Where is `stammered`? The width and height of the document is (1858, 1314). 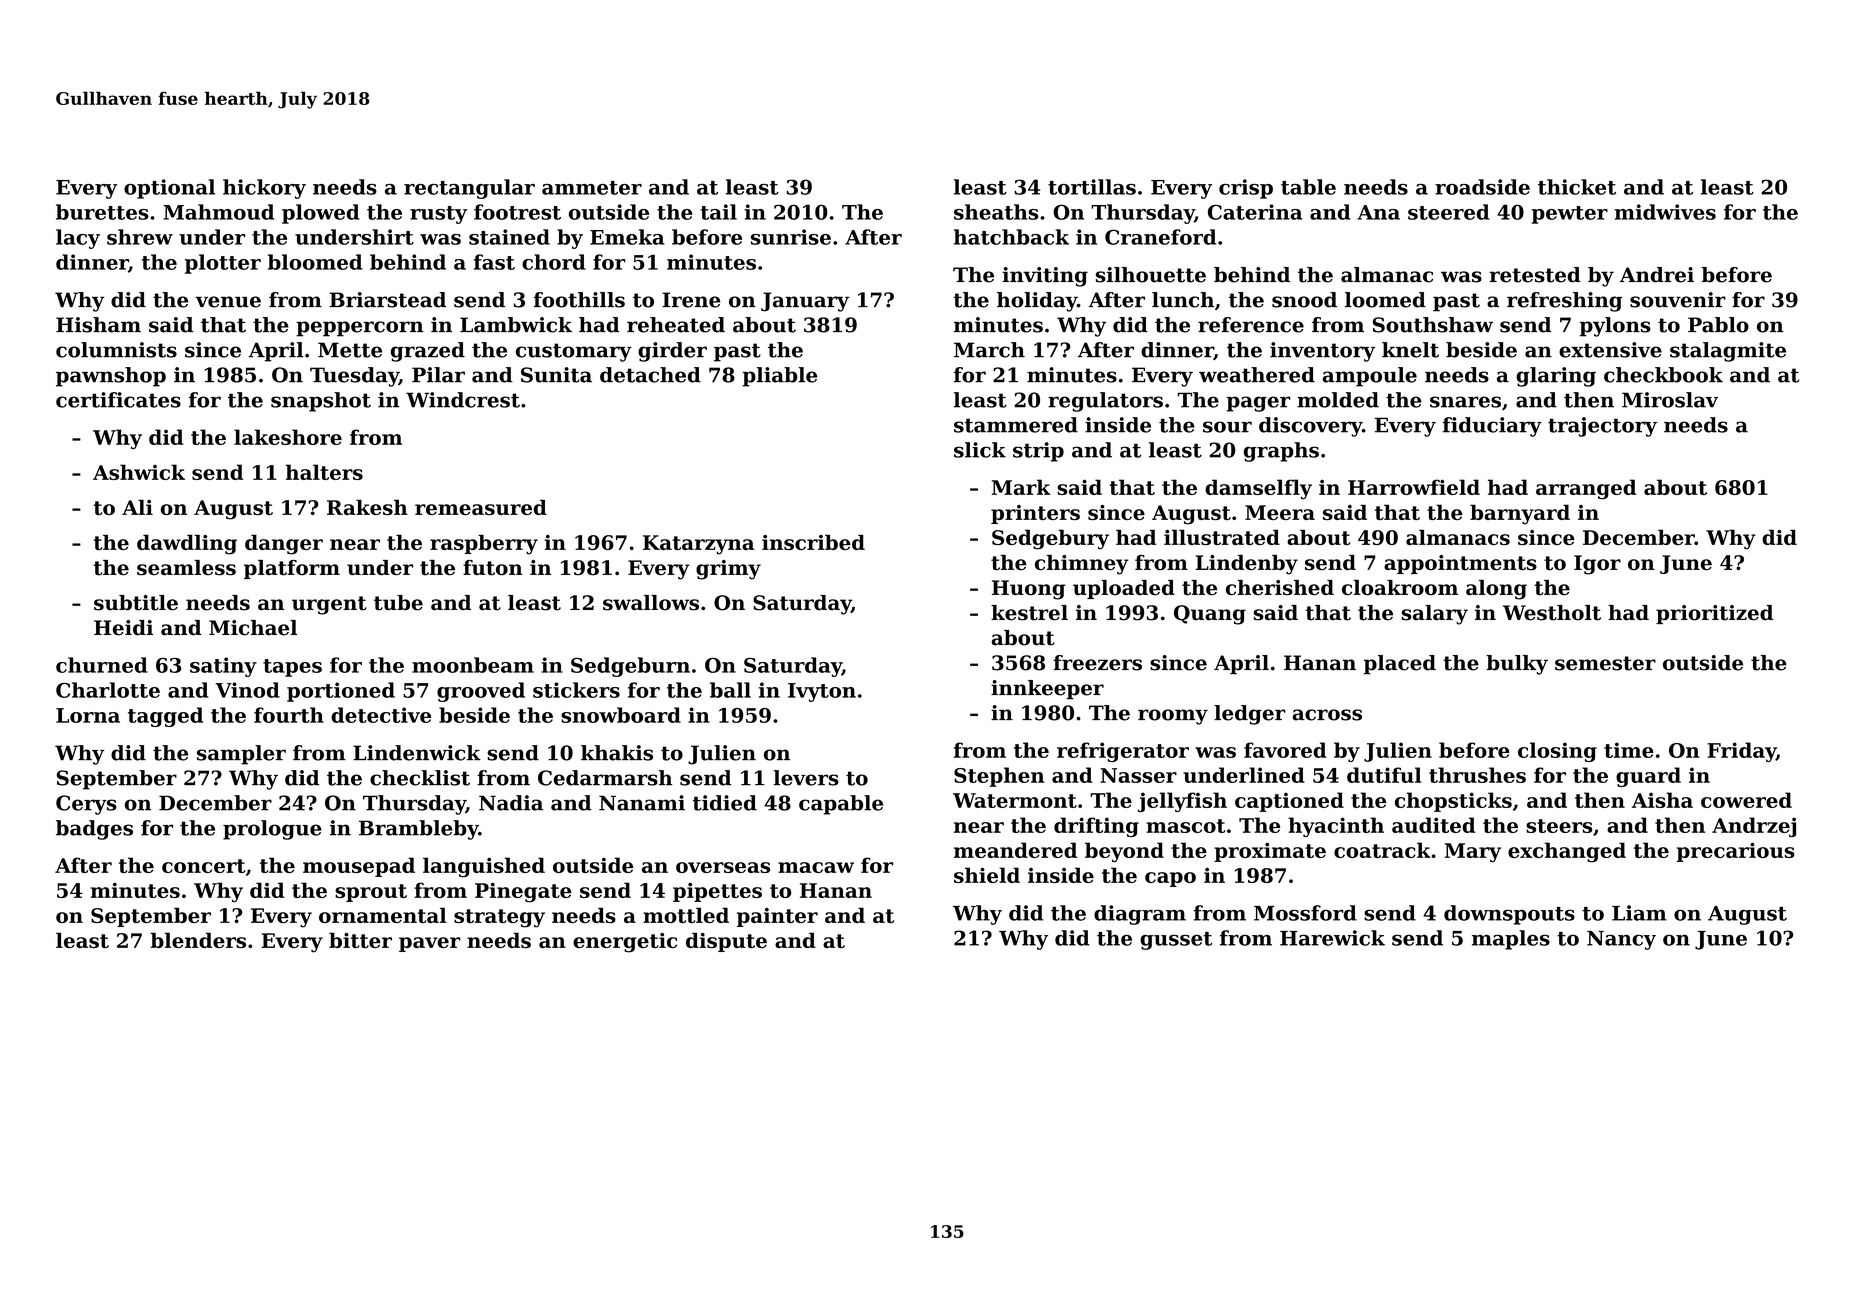 stammered is located at coordinates (1016, 425).
